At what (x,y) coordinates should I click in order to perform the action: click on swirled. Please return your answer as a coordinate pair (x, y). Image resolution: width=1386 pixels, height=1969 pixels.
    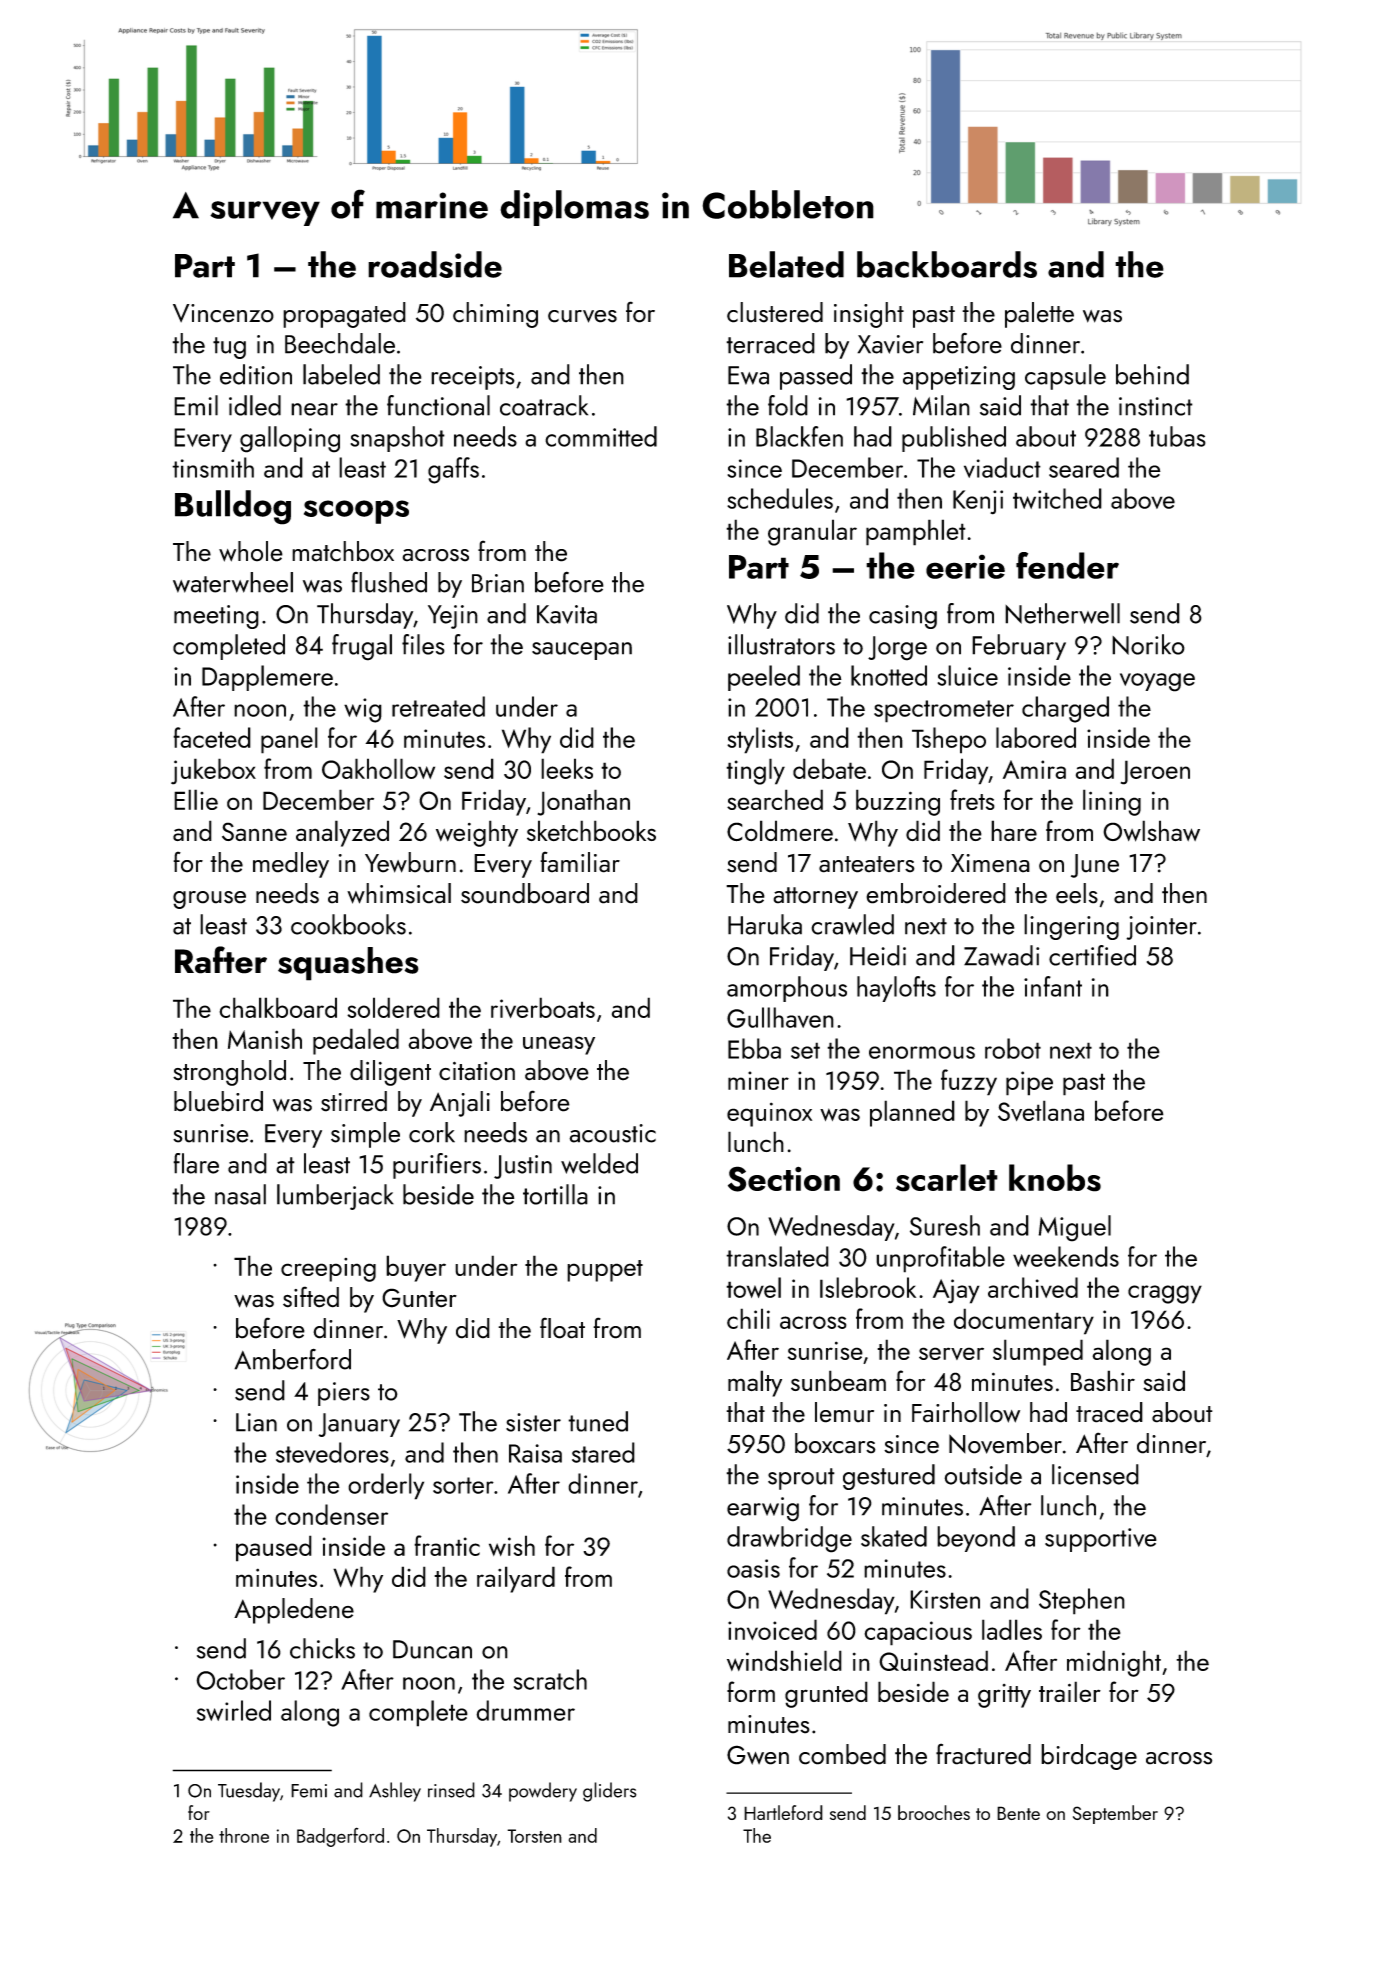
    Looking at the image, I should click on (234, 1710).
